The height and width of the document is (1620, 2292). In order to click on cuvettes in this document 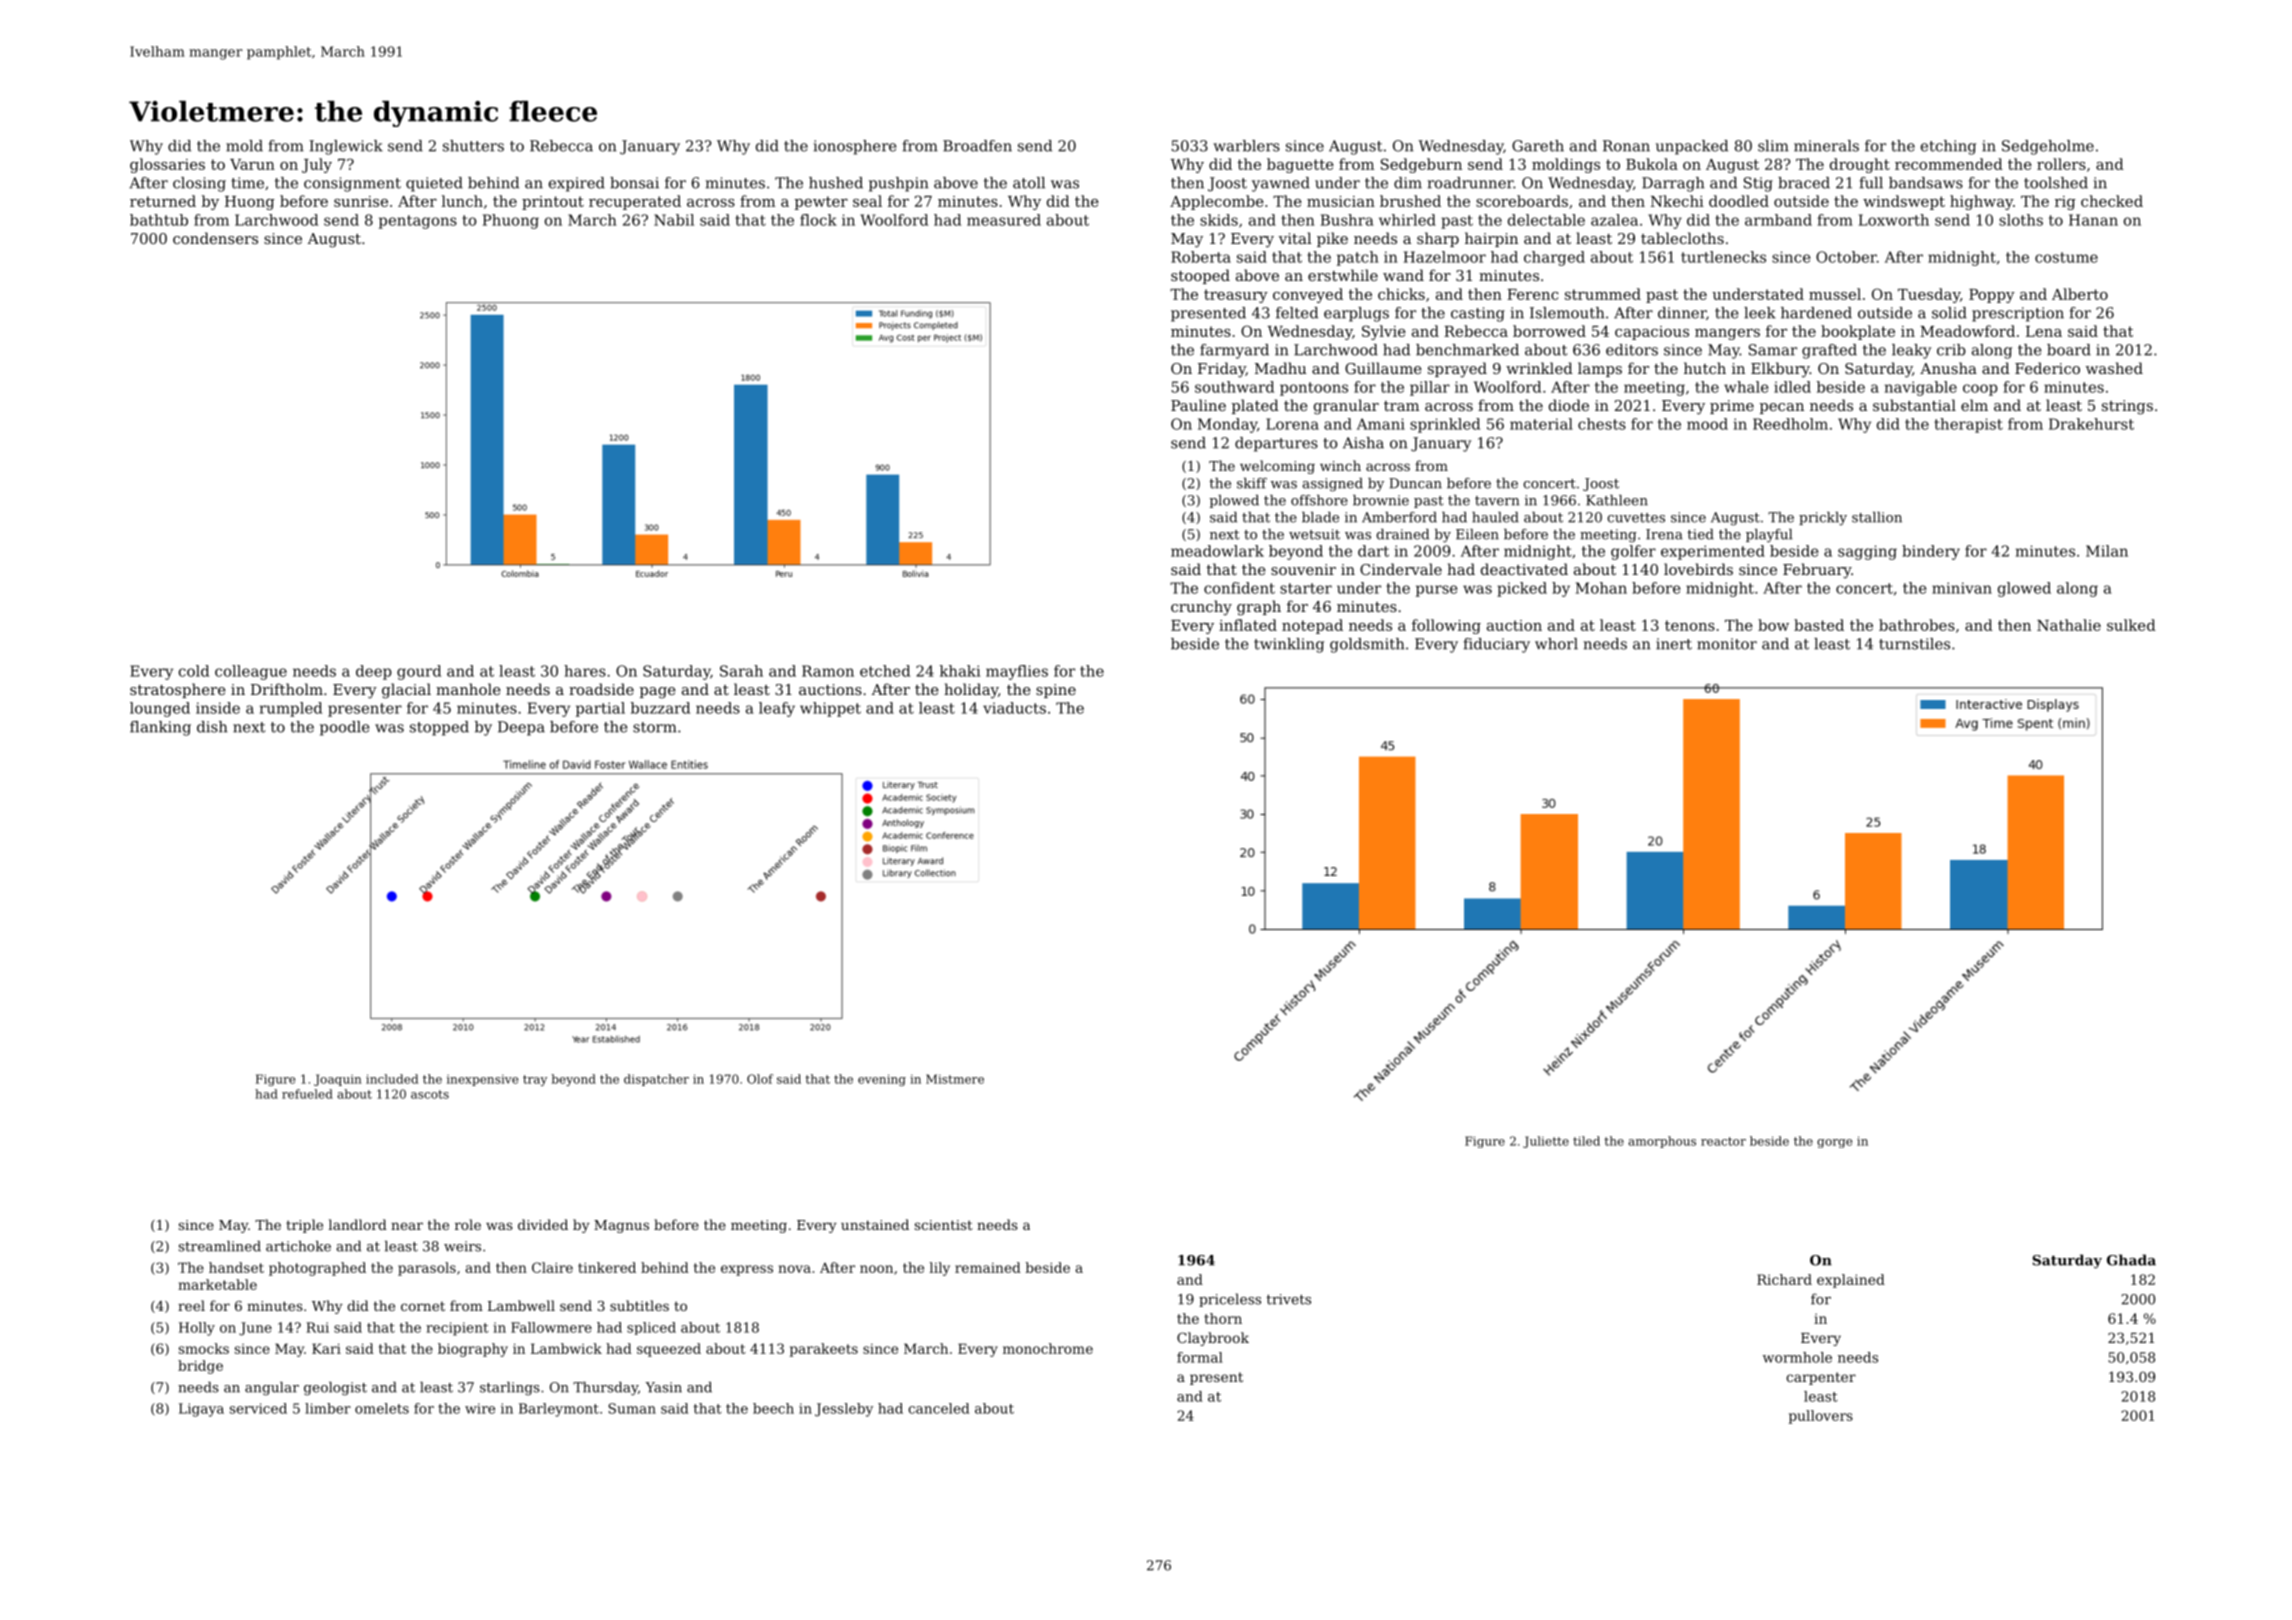, I will do `click(1636, 518)`.
